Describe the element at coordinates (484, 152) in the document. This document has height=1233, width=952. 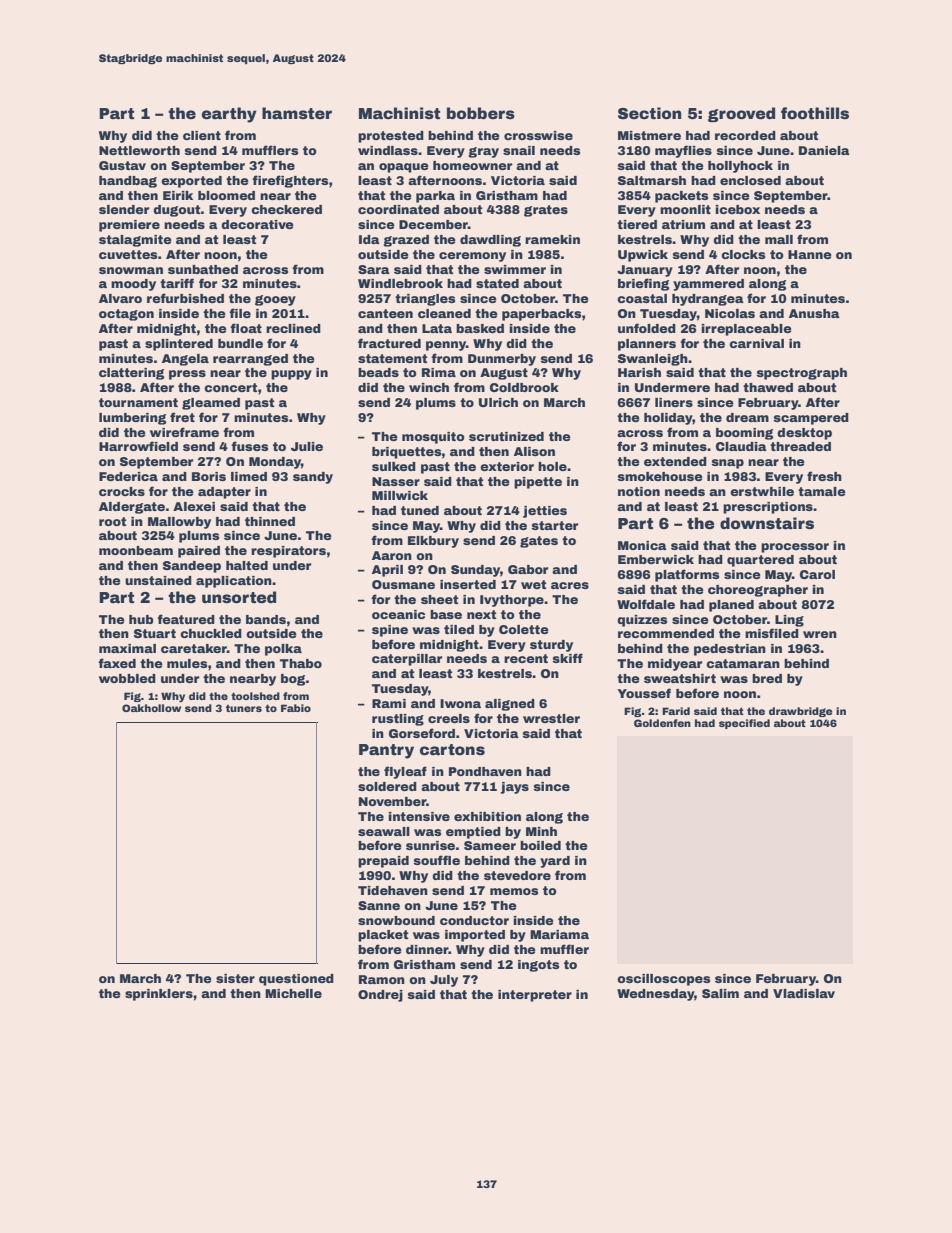
I see `gray` at that location.
